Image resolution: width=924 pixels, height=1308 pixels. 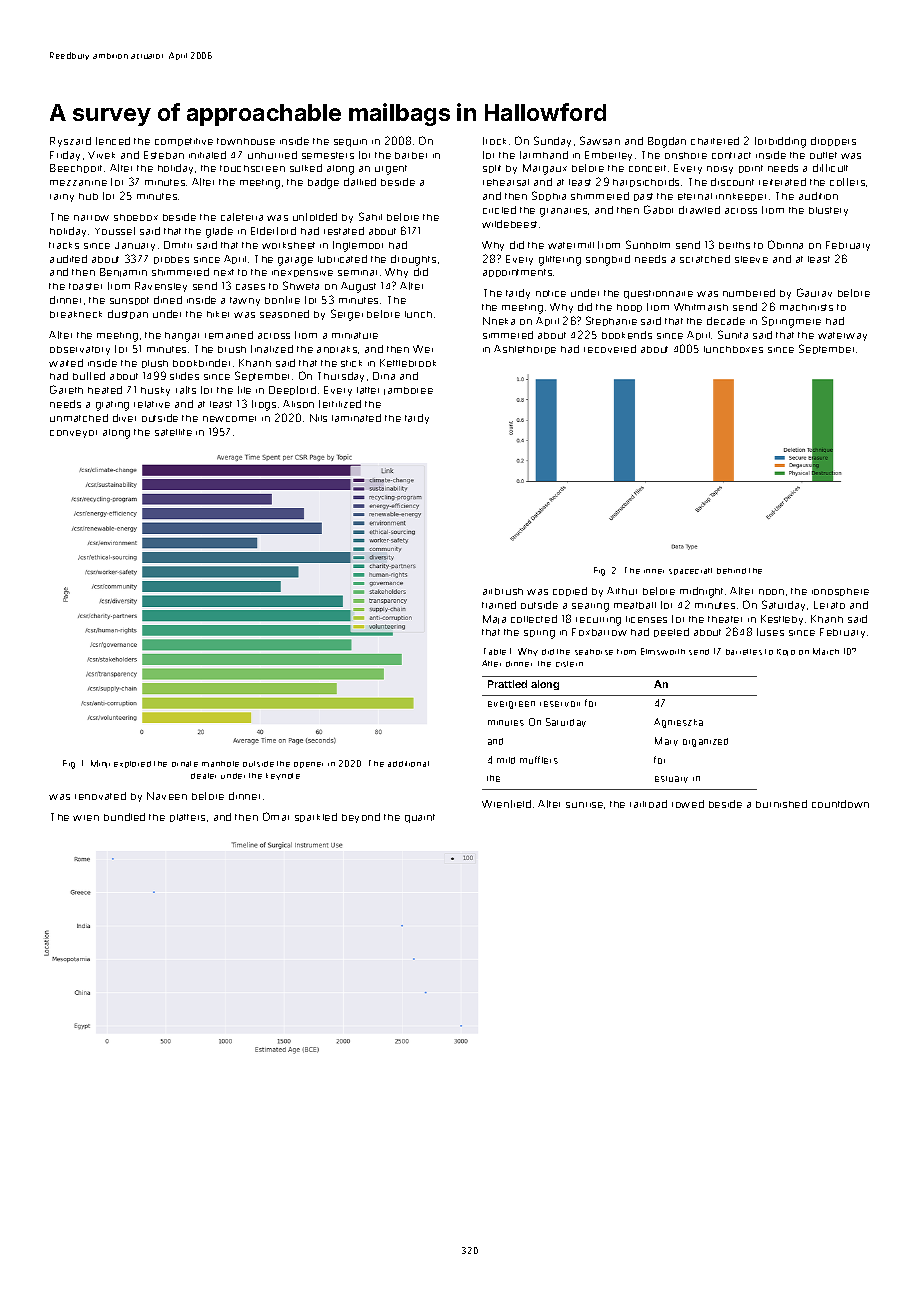 What do you see at coordinates (164, 155) in the screenshot?
I see `Esteban` at bounding box center [164, 155].
